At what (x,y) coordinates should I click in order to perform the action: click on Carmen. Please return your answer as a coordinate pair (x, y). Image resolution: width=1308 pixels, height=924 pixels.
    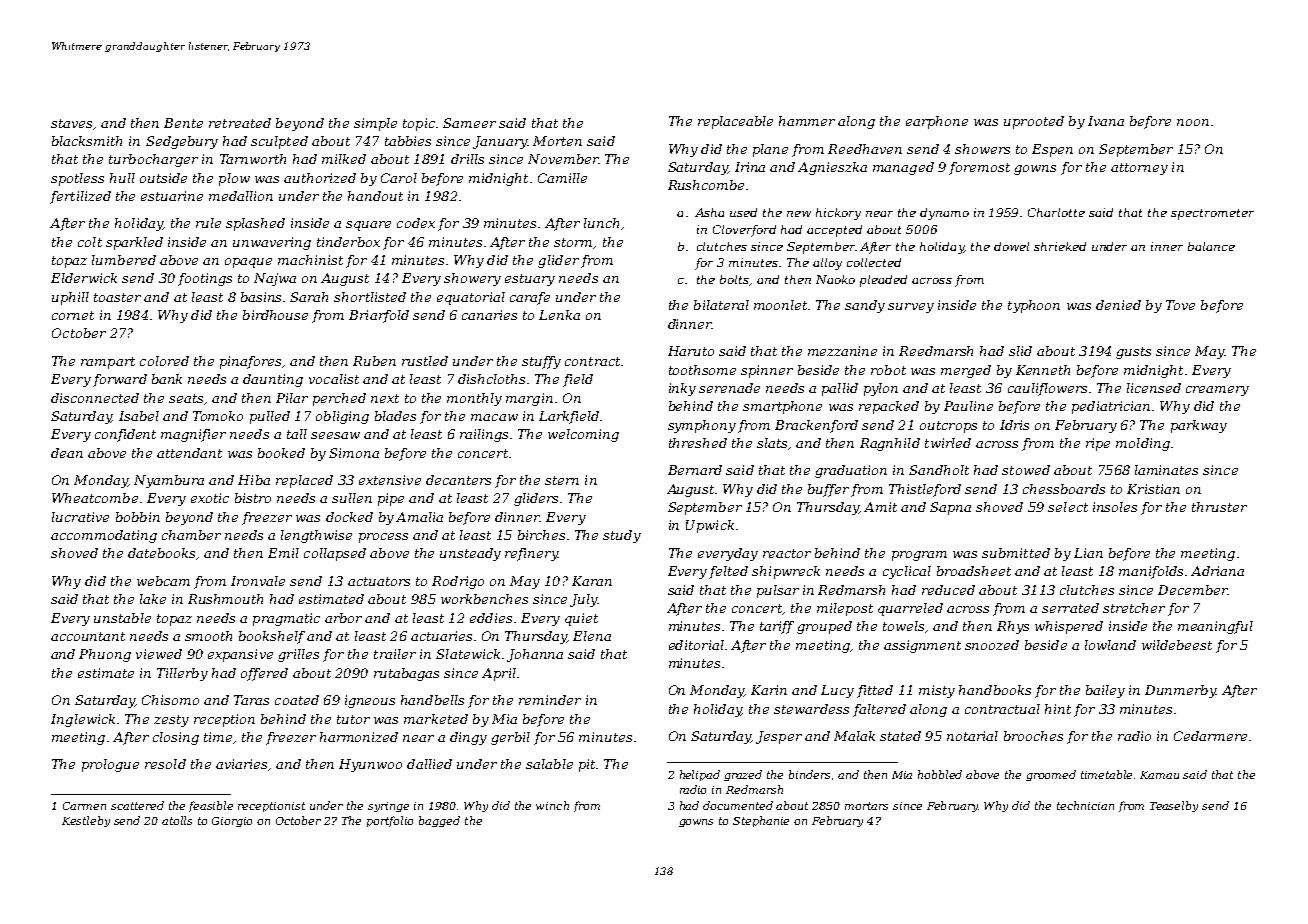
    Looking at the image, I should click on (84, 806).
